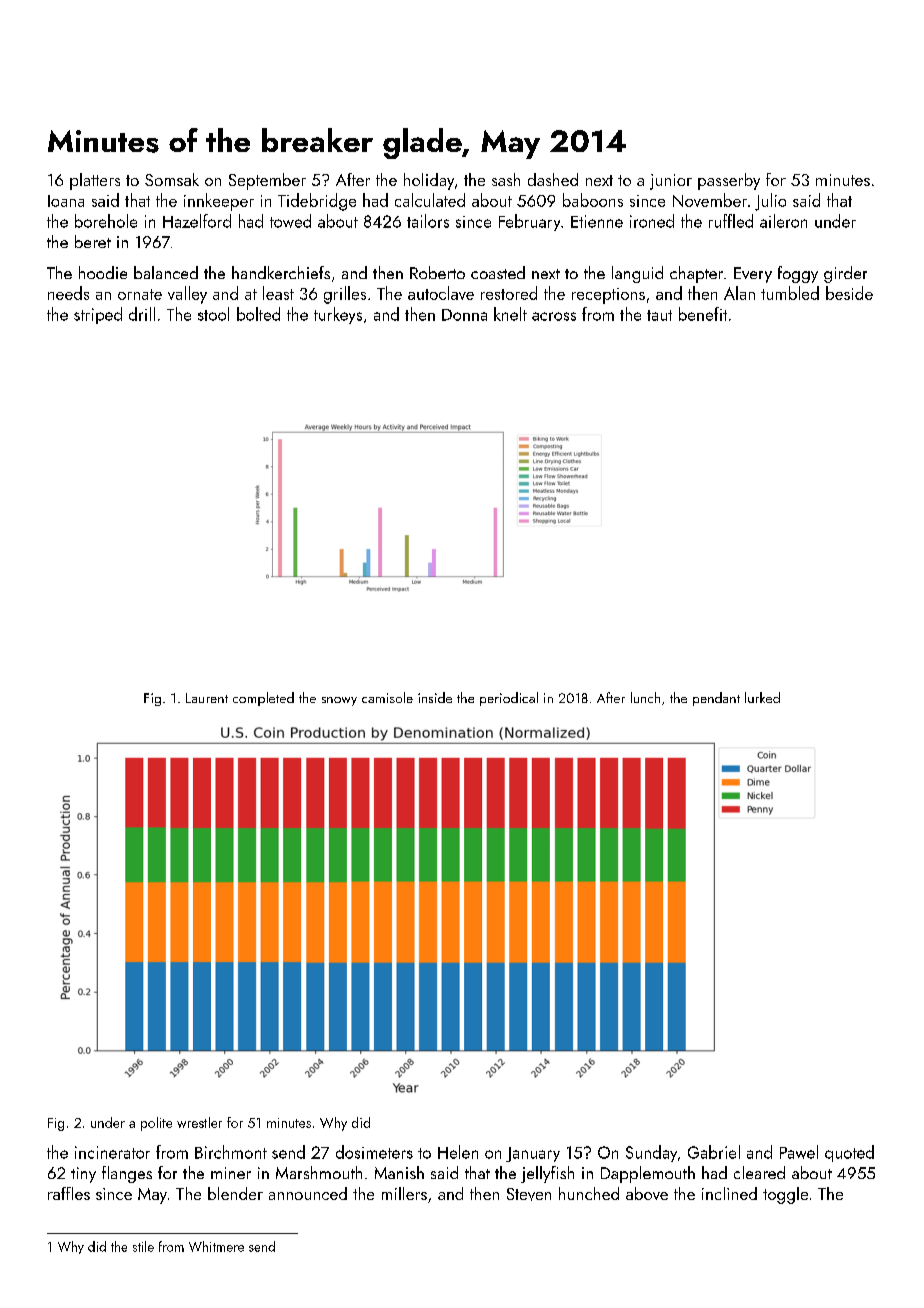 The width and height of the document is (924, 1308). Describe the element at coordinates (435, 697) in the document. I see `inside` at that location.
